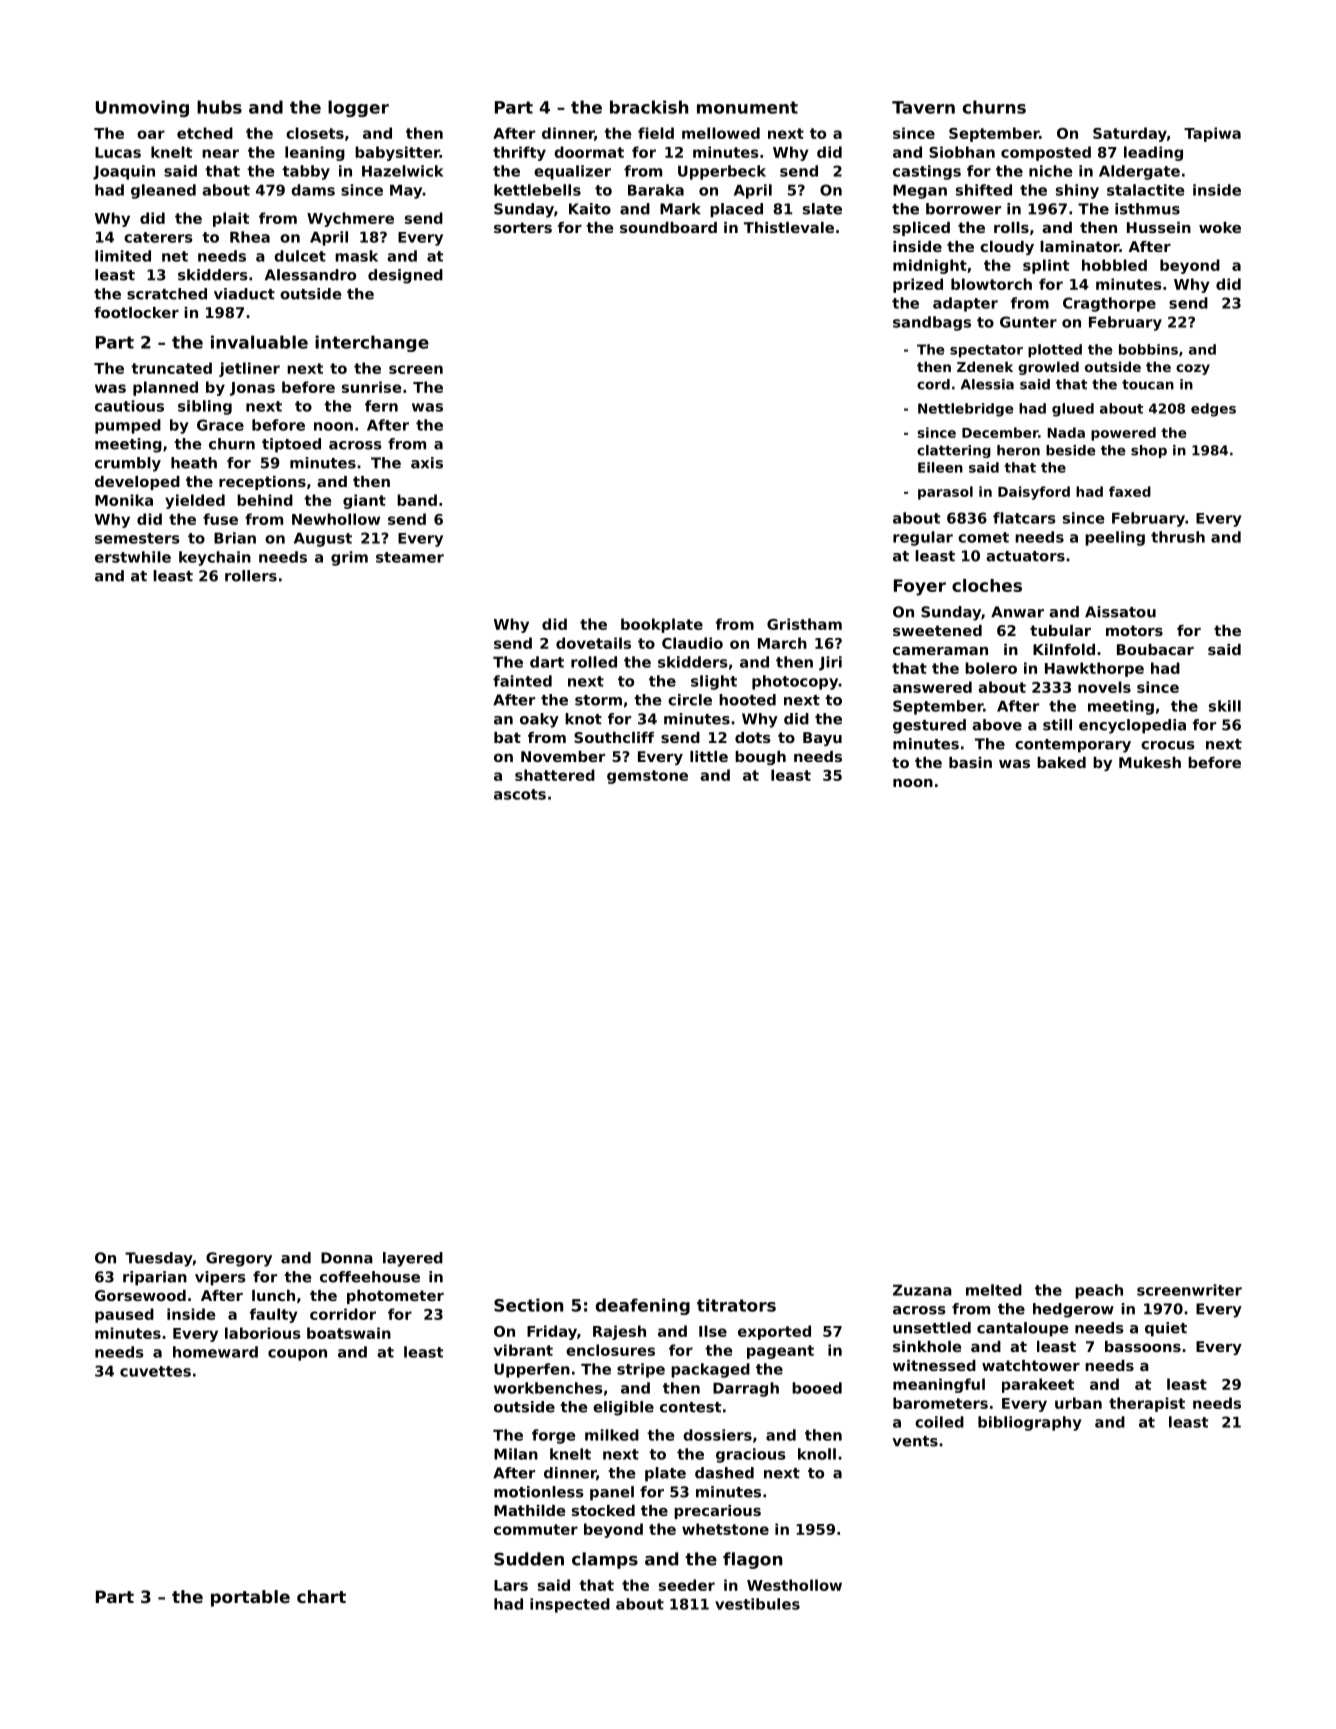 The width and height of the screenshot is (1336, 1729). What do you see at coordinates (251, 576) in the screenshot?
I see `rollers` at bounding box center [251, 576].
